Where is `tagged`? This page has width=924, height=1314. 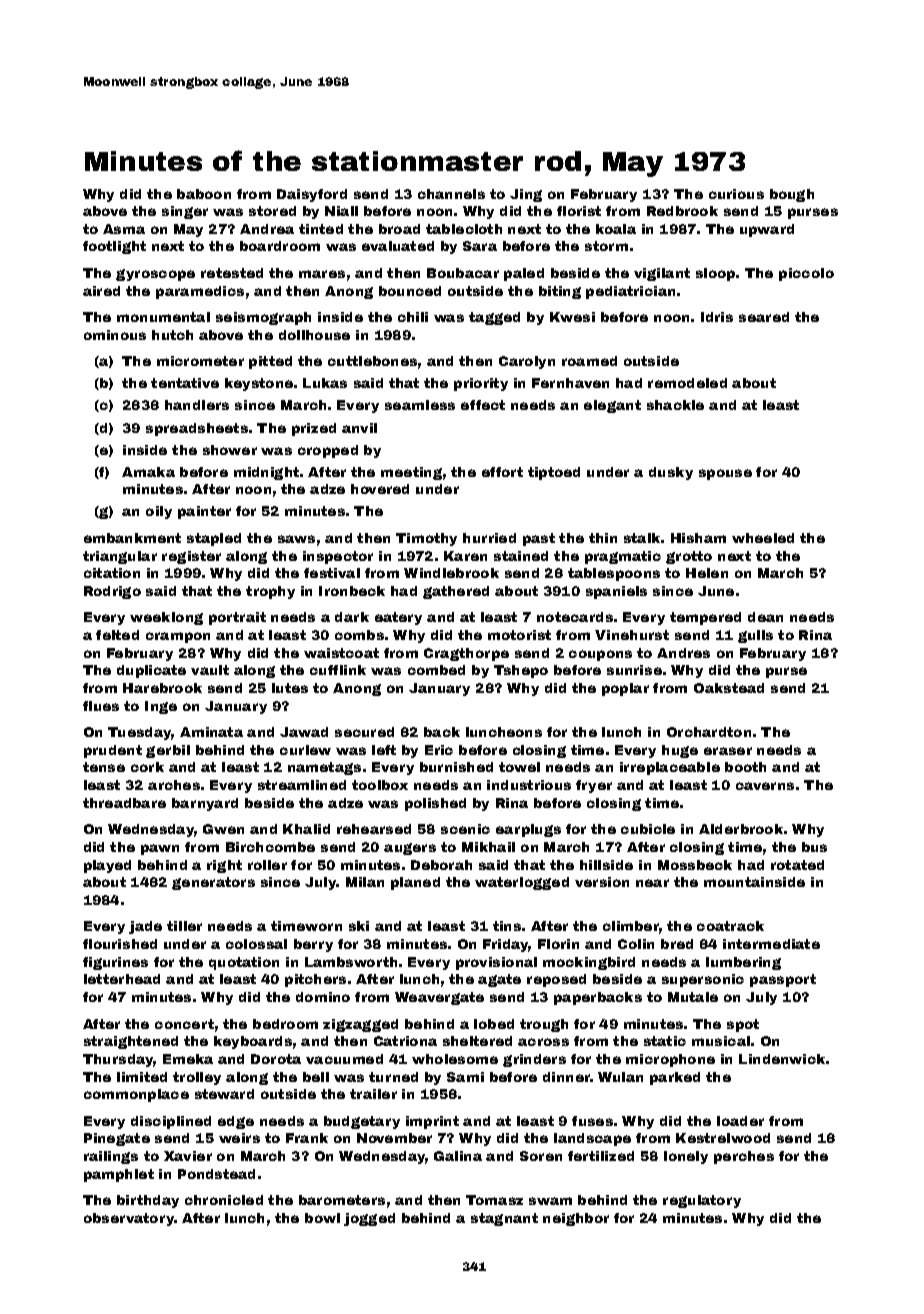 tagged is located at coordinates (494, 318).
